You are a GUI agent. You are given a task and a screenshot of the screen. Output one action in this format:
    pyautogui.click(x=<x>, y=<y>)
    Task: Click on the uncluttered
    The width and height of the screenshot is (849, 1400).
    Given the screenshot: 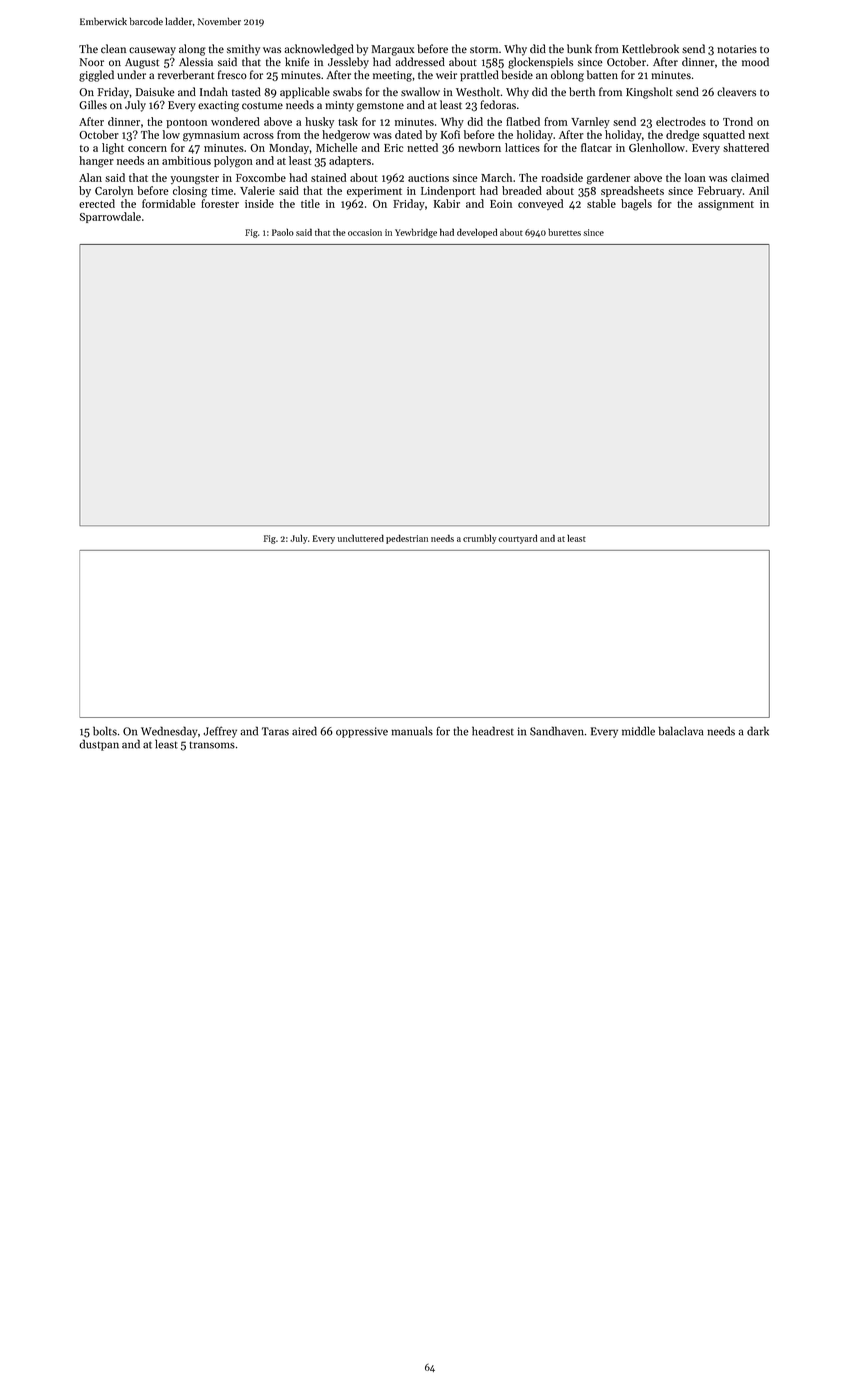 What is the action you would take?
    pyautogui.click(x=360, y=538)
